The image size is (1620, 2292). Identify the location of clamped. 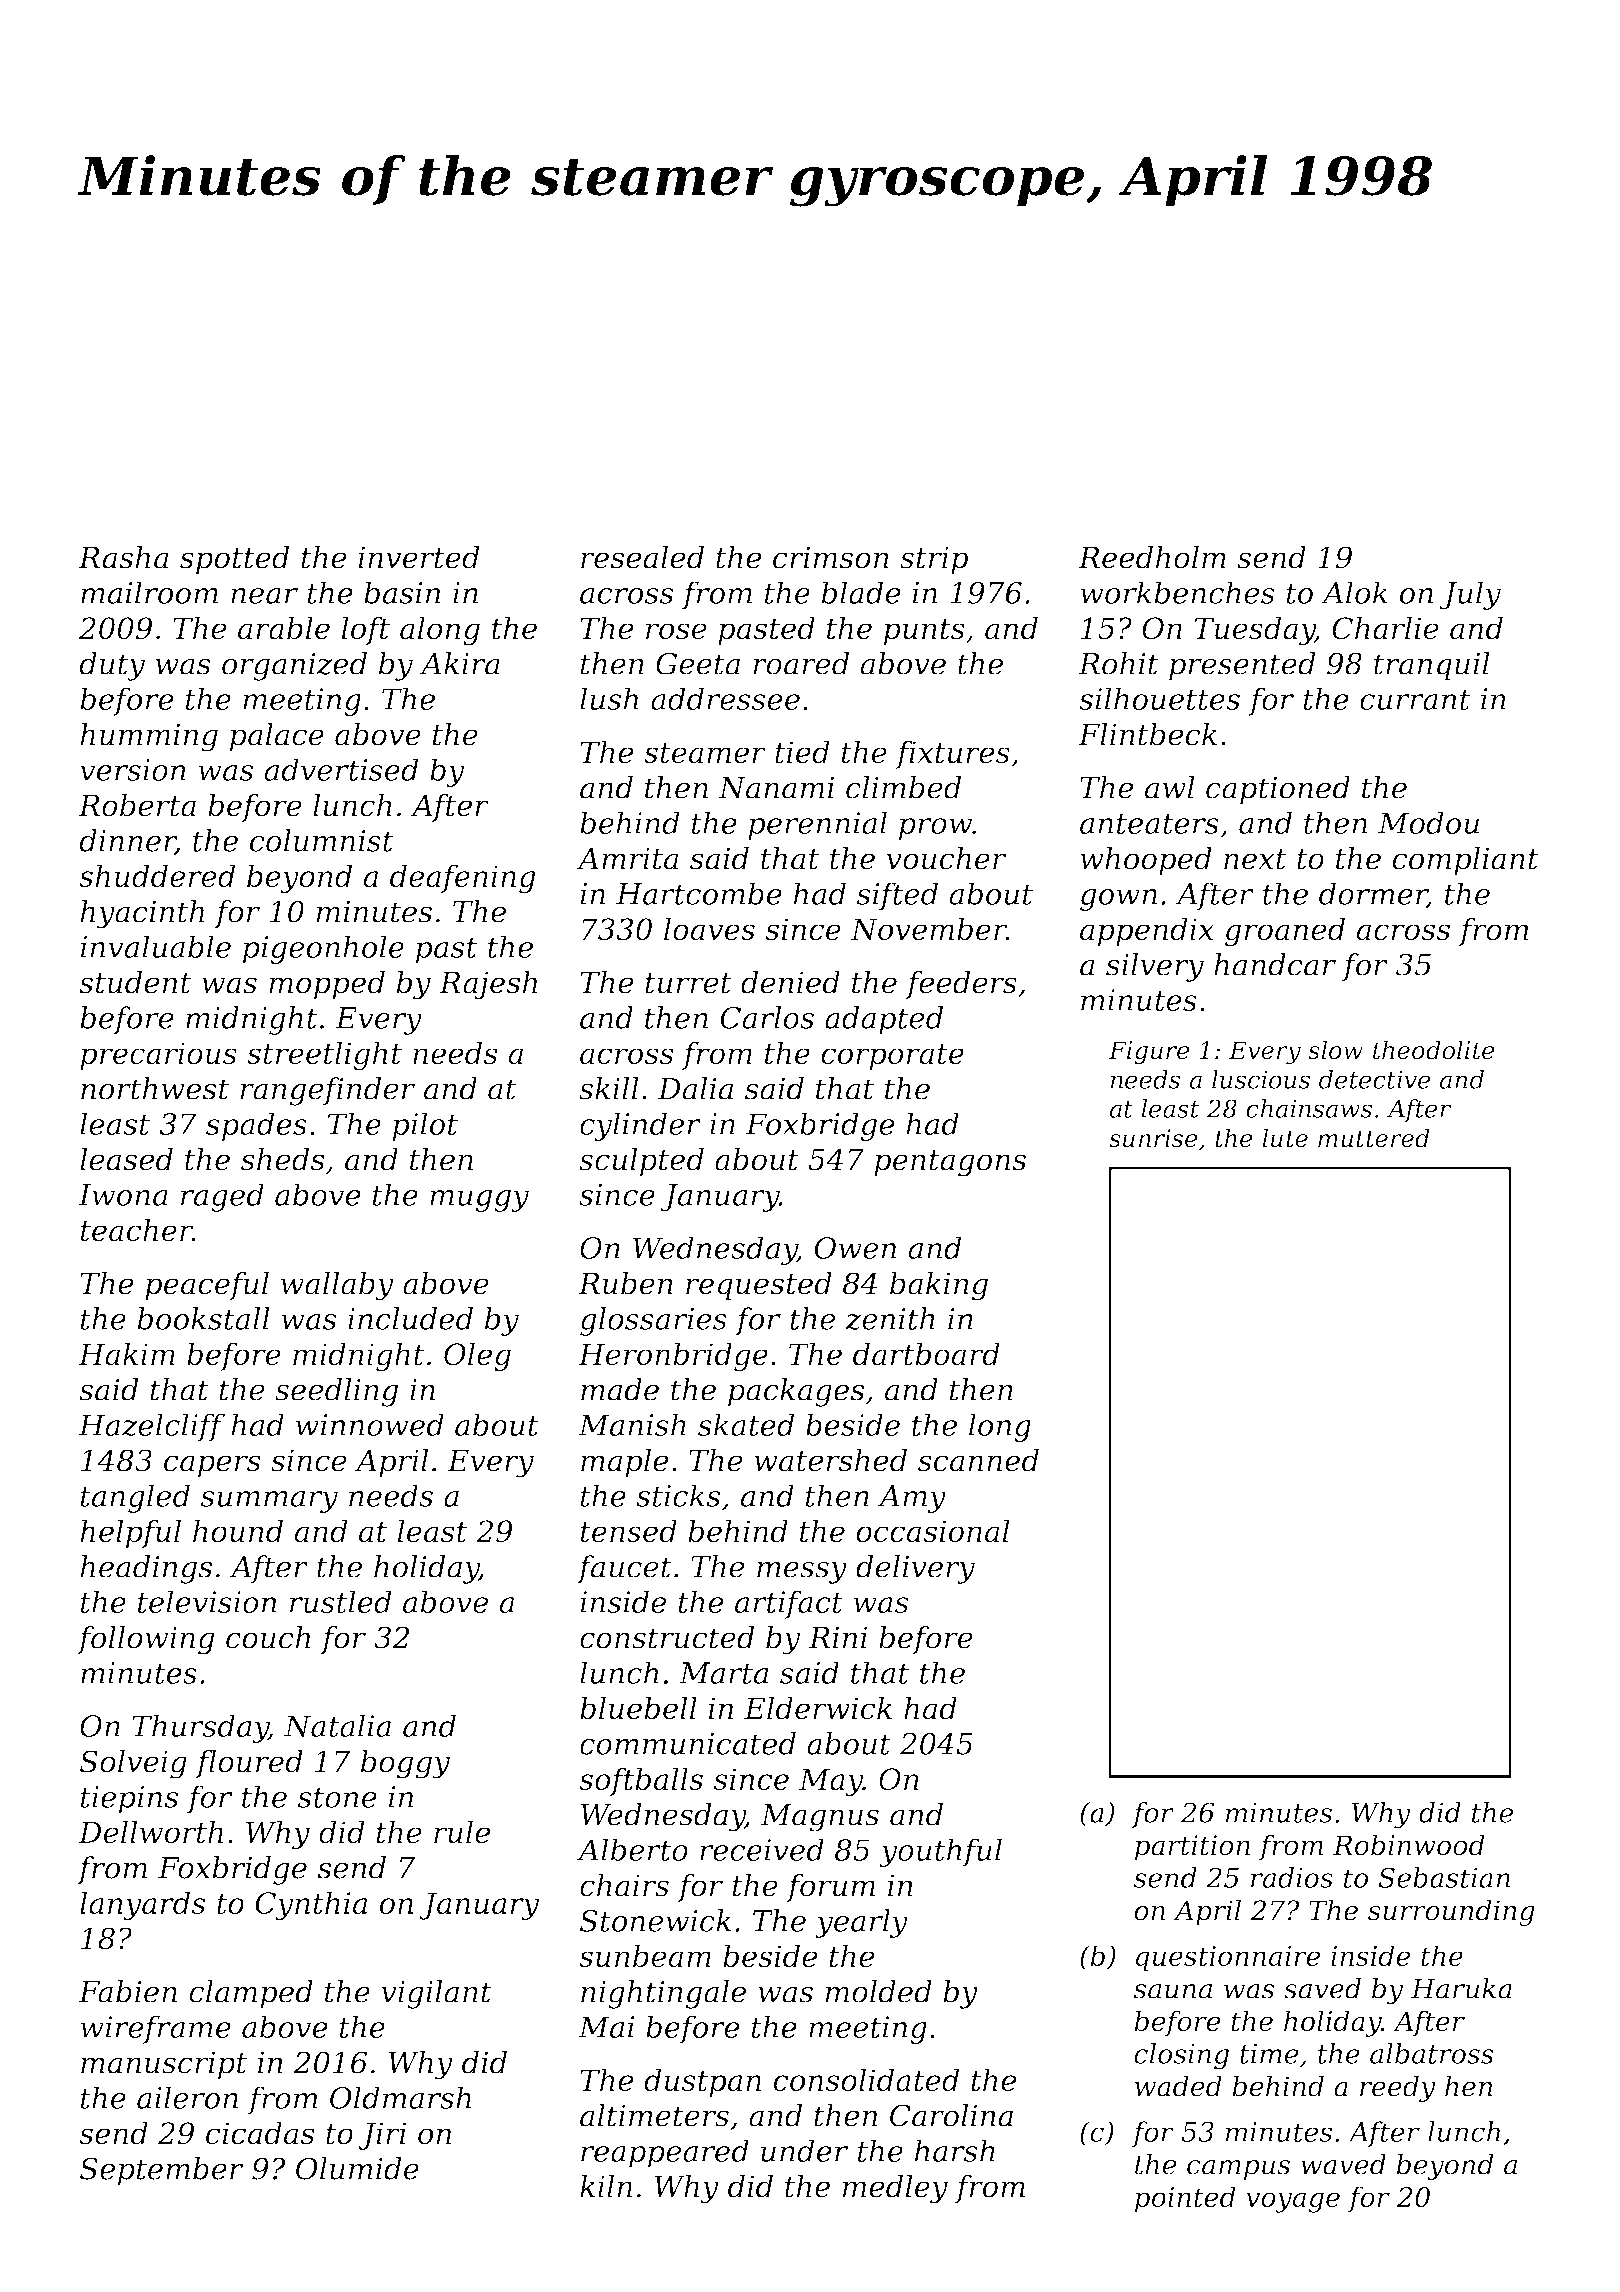
(251, 1994).
